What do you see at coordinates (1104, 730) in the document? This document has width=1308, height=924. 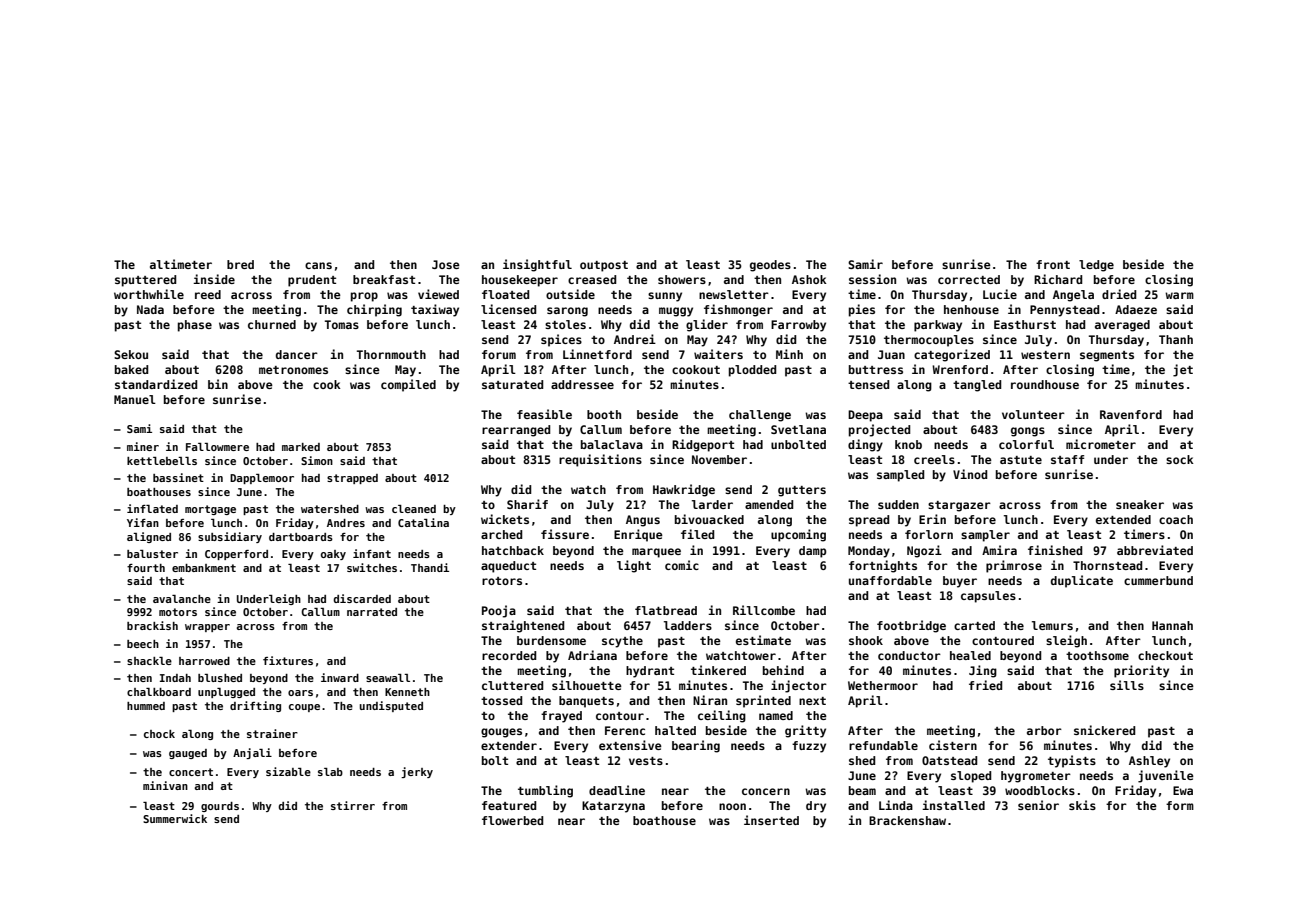 I see `snickered` at bounding box center [1104, 730].
